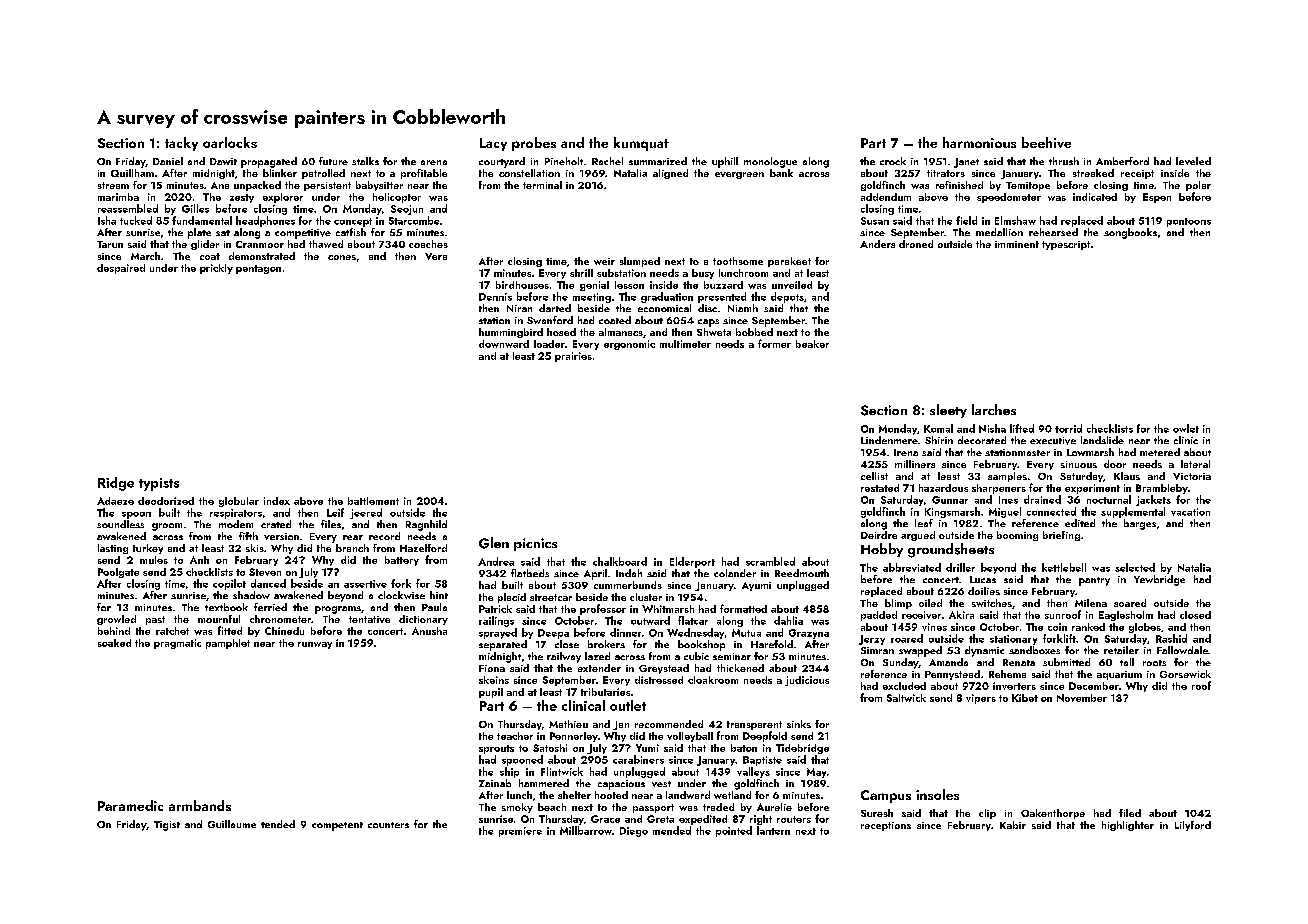  What do you see at coordinates (1088, 627) in the screenshot?
I see `ranked` at bounding box center [1088, 627].
